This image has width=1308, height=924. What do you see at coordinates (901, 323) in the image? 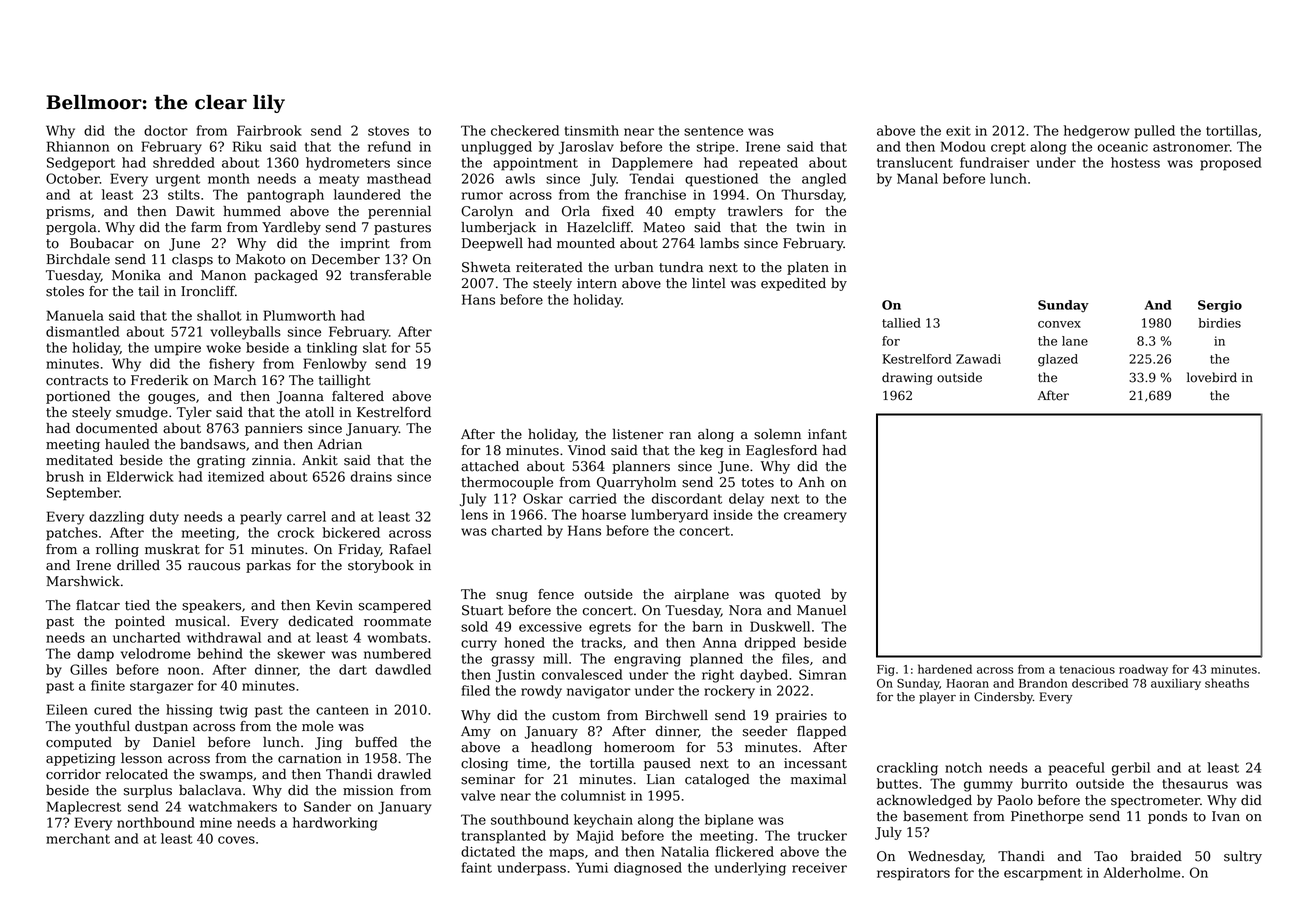
I see `tallied` at bounding box center [901, 323].
